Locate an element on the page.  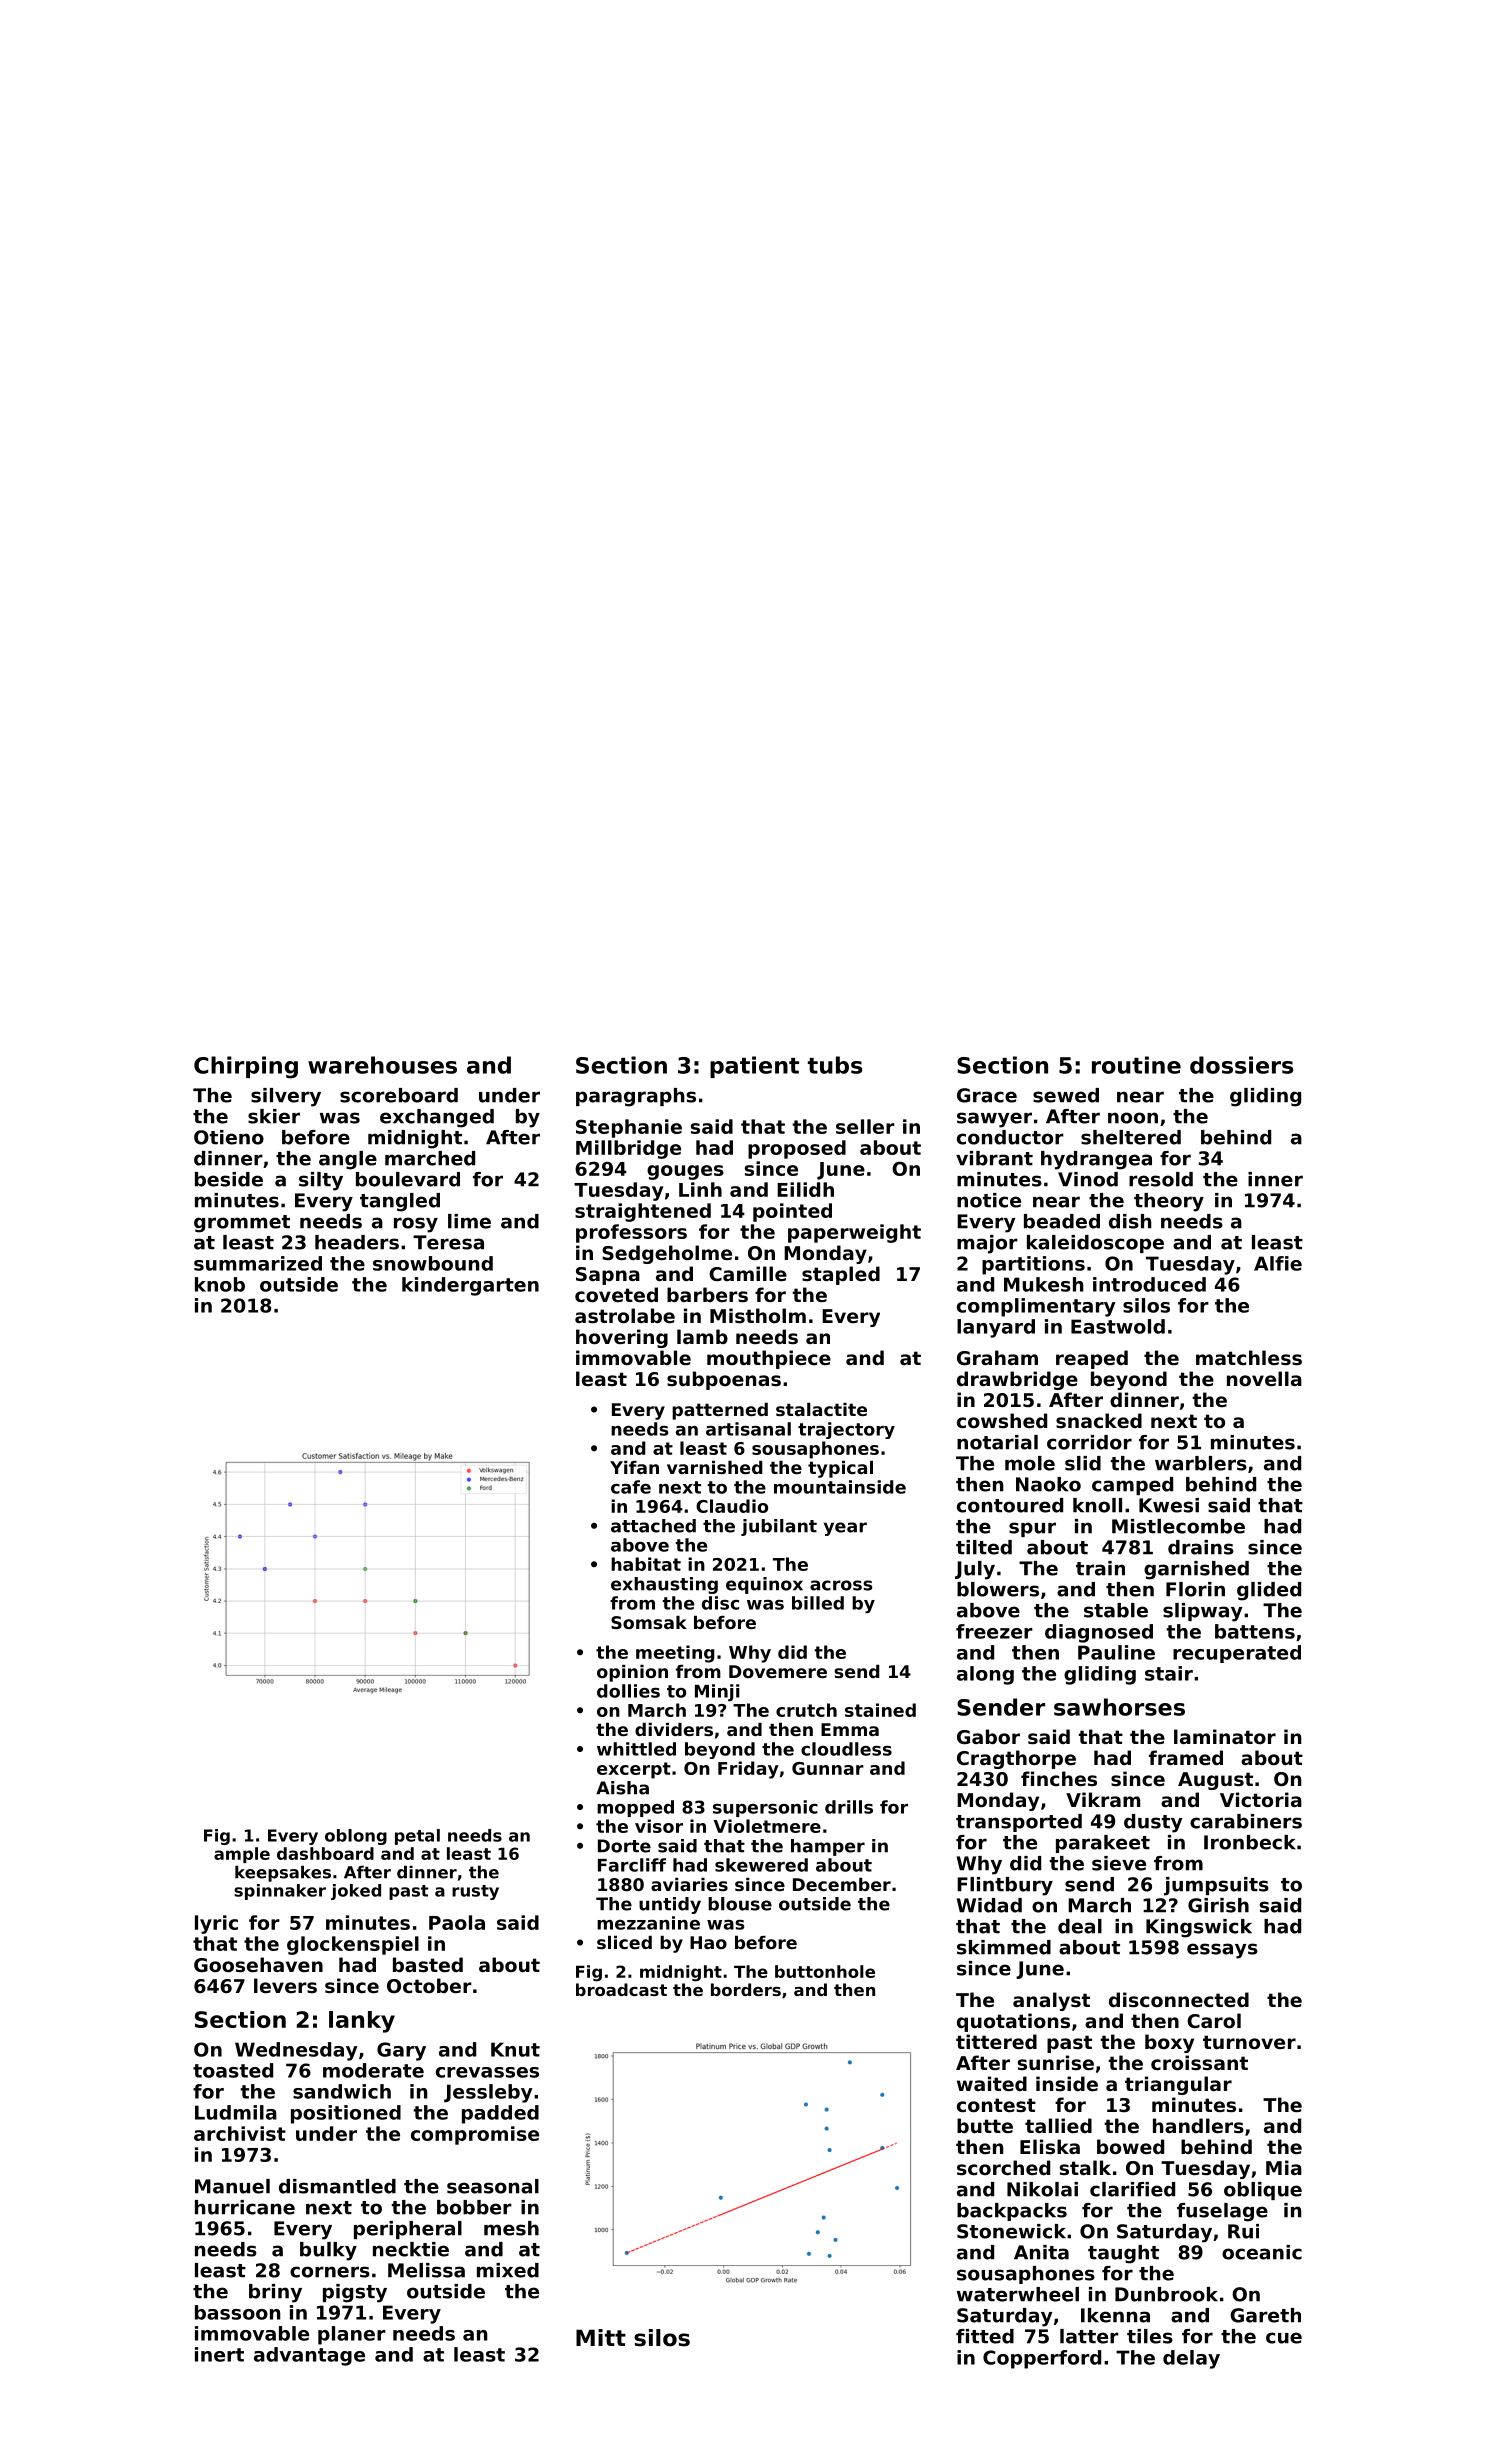
ample is located at coordinates (242, 1855).
